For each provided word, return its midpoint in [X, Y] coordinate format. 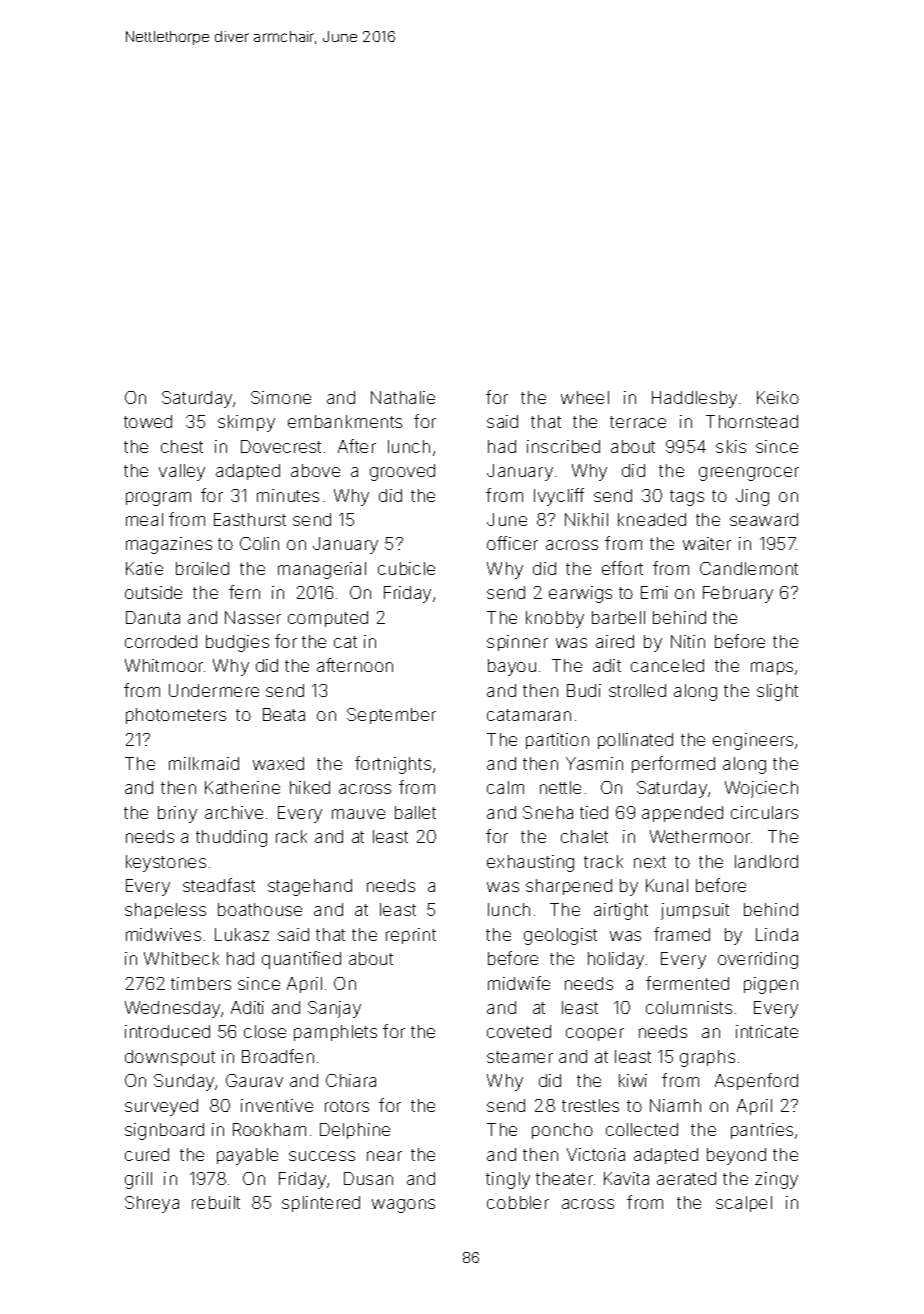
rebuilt [216, 1202]
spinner [517, 643]
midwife [519, 983]
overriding [758, 960]
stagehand [310, 887]
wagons [403, 1206]
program [158, 499]
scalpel [744, 1204]
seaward [764, 519]
